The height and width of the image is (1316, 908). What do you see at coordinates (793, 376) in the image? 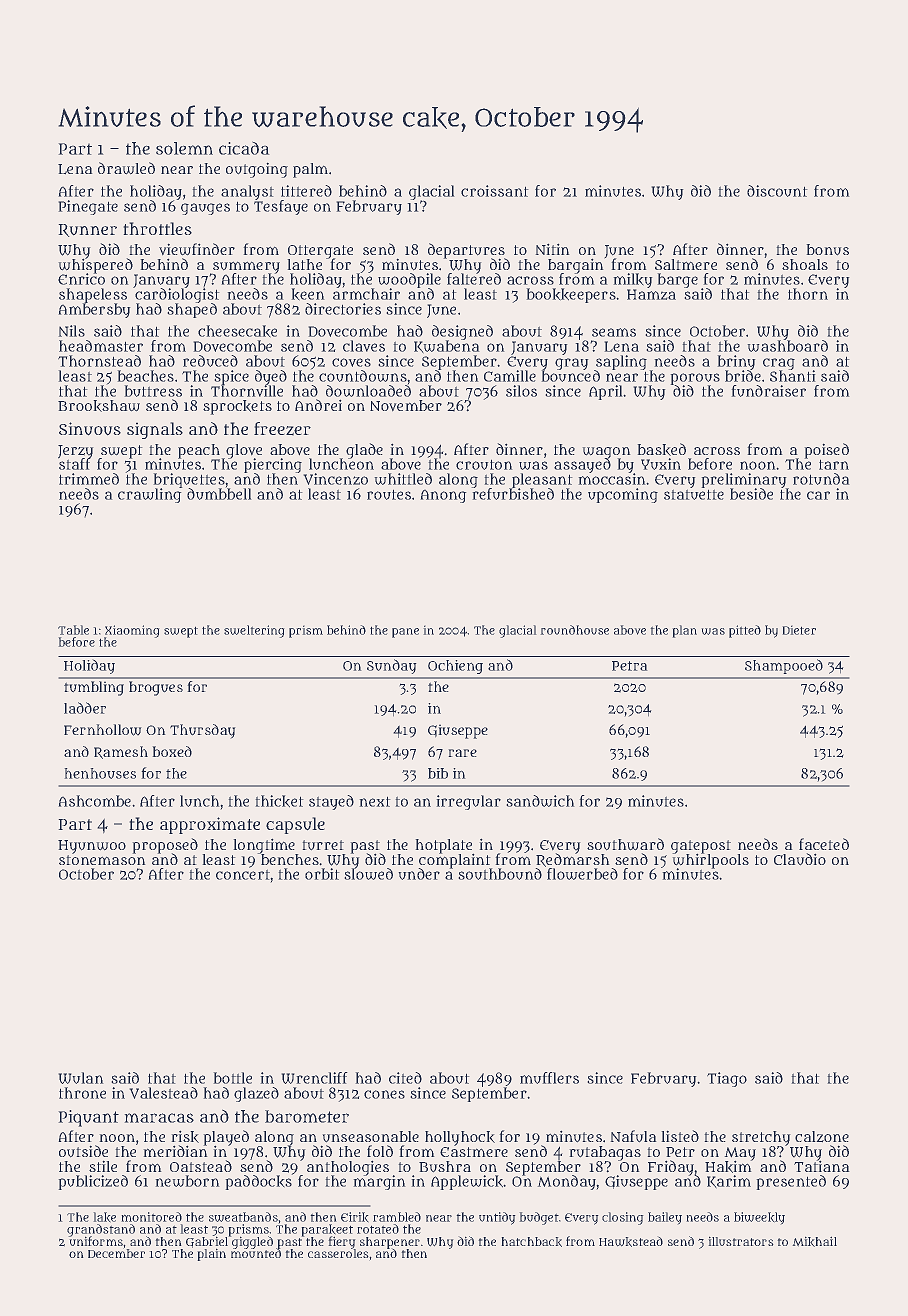
I see `Shanti` at bounding box center [793, 376].
